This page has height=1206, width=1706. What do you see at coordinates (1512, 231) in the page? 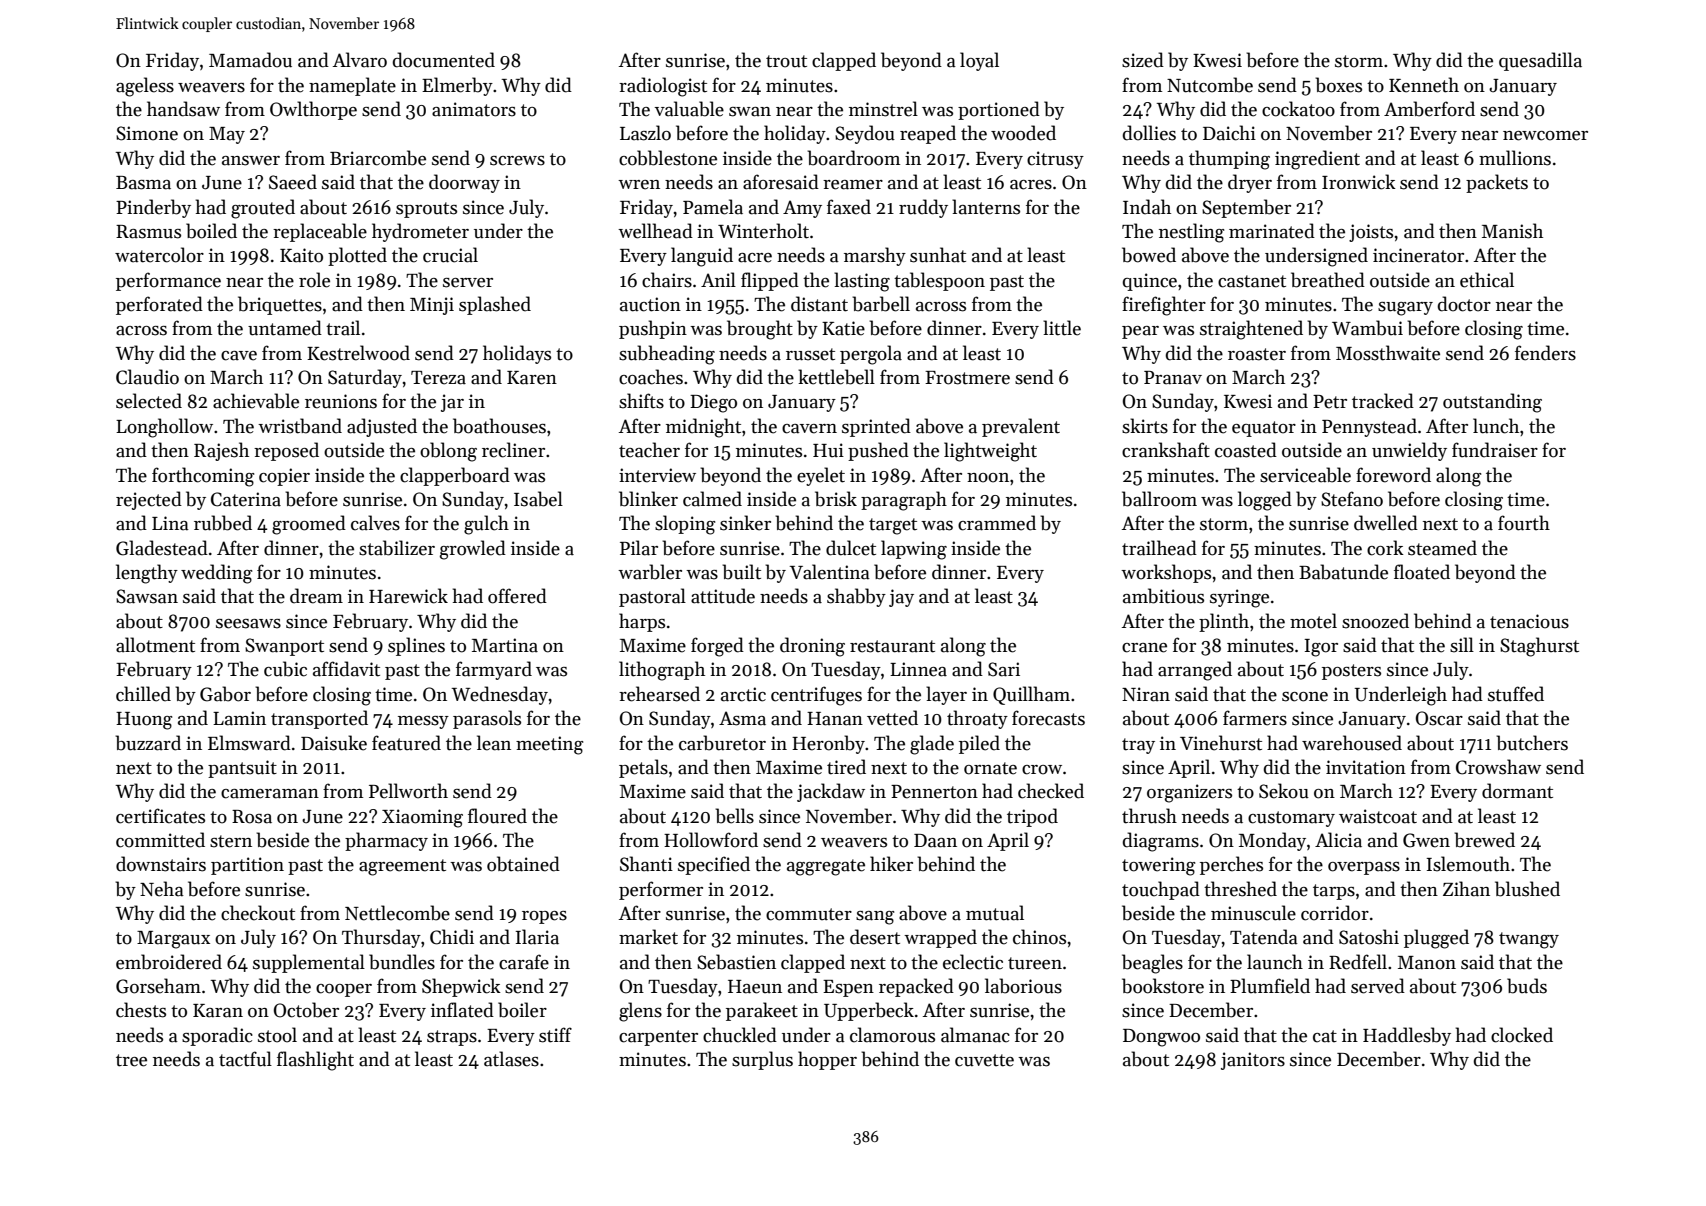
I see `Manish` at bounding box center [1512, 231].
